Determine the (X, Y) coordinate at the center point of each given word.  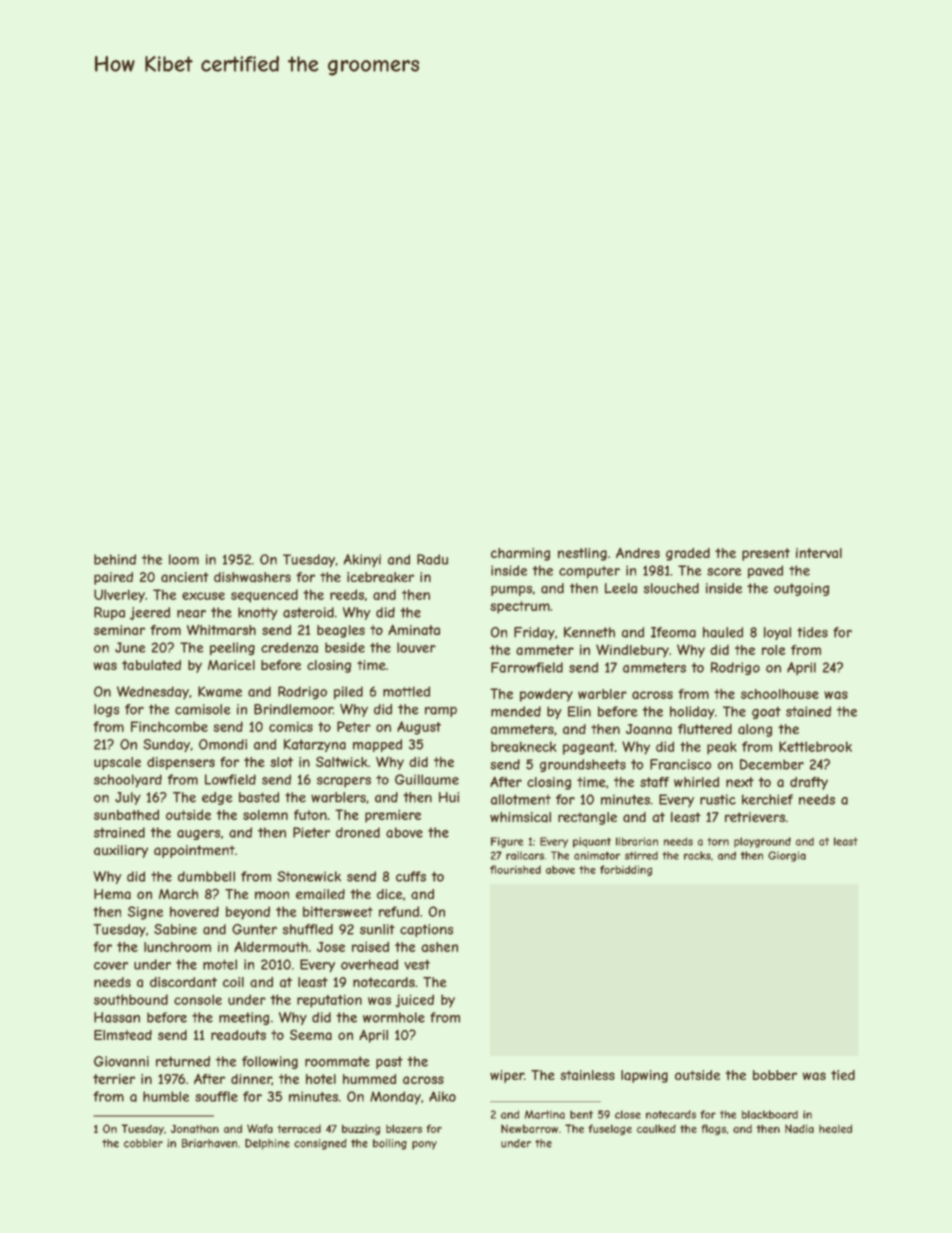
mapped (377, 745)
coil (233, 982)
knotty (258, 613)
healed (835, 1128)
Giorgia (787, 856)
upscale (117, 763)
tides (812, 632)
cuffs (411, 876)
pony (424, 1145)
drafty (809, 783)
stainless (587, 1075)
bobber (775, 1075)
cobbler (143, 1143)
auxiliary (121, 851)
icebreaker (380, 577)
